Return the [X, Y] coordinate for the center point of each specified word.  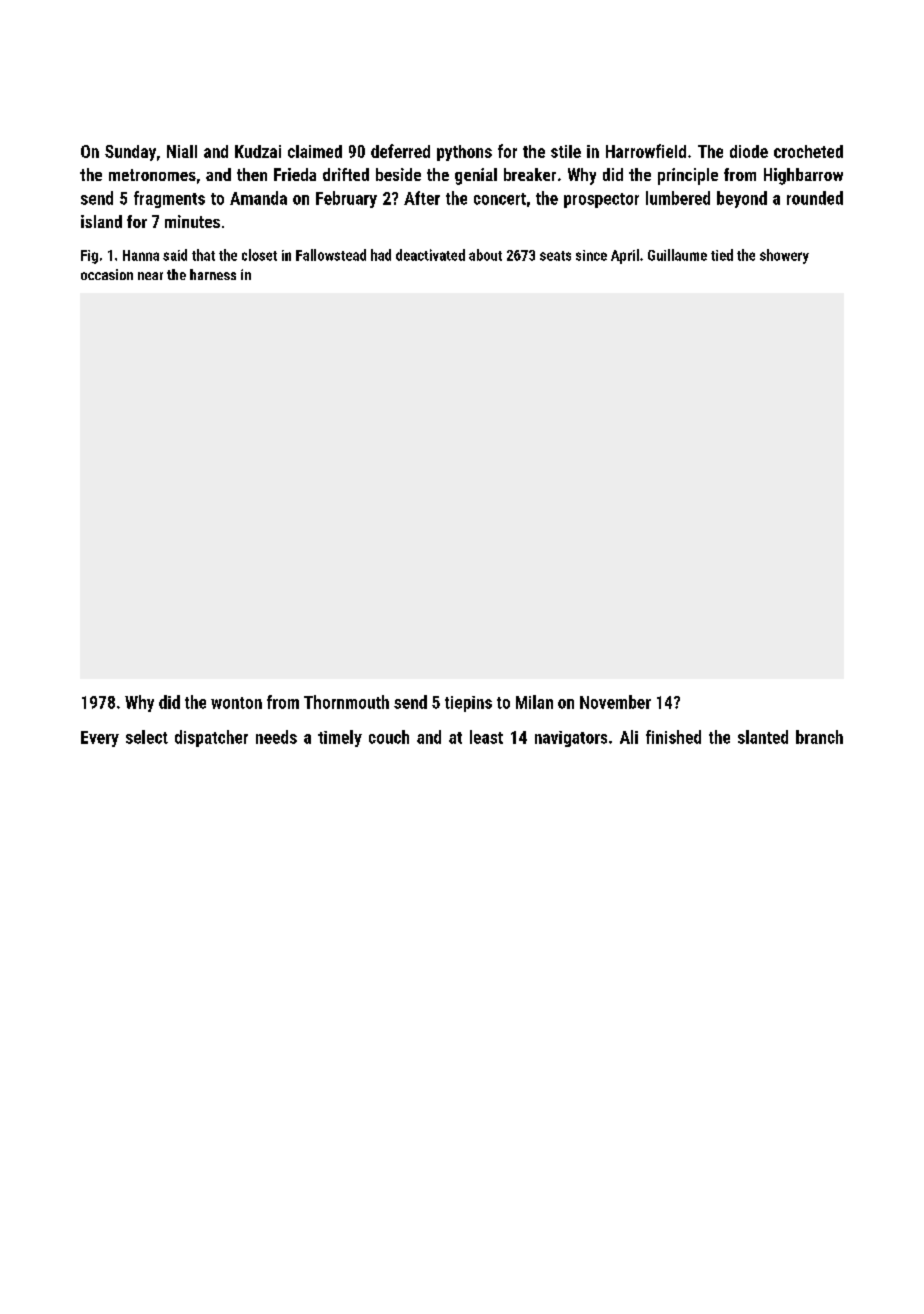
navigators [571, 739]
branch [819, 737]
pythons [464, 153]
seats [555, 256]
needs [276, 737]
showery [784, 256]
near [150, 276]
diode [749, 151]
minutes [192, 221]
